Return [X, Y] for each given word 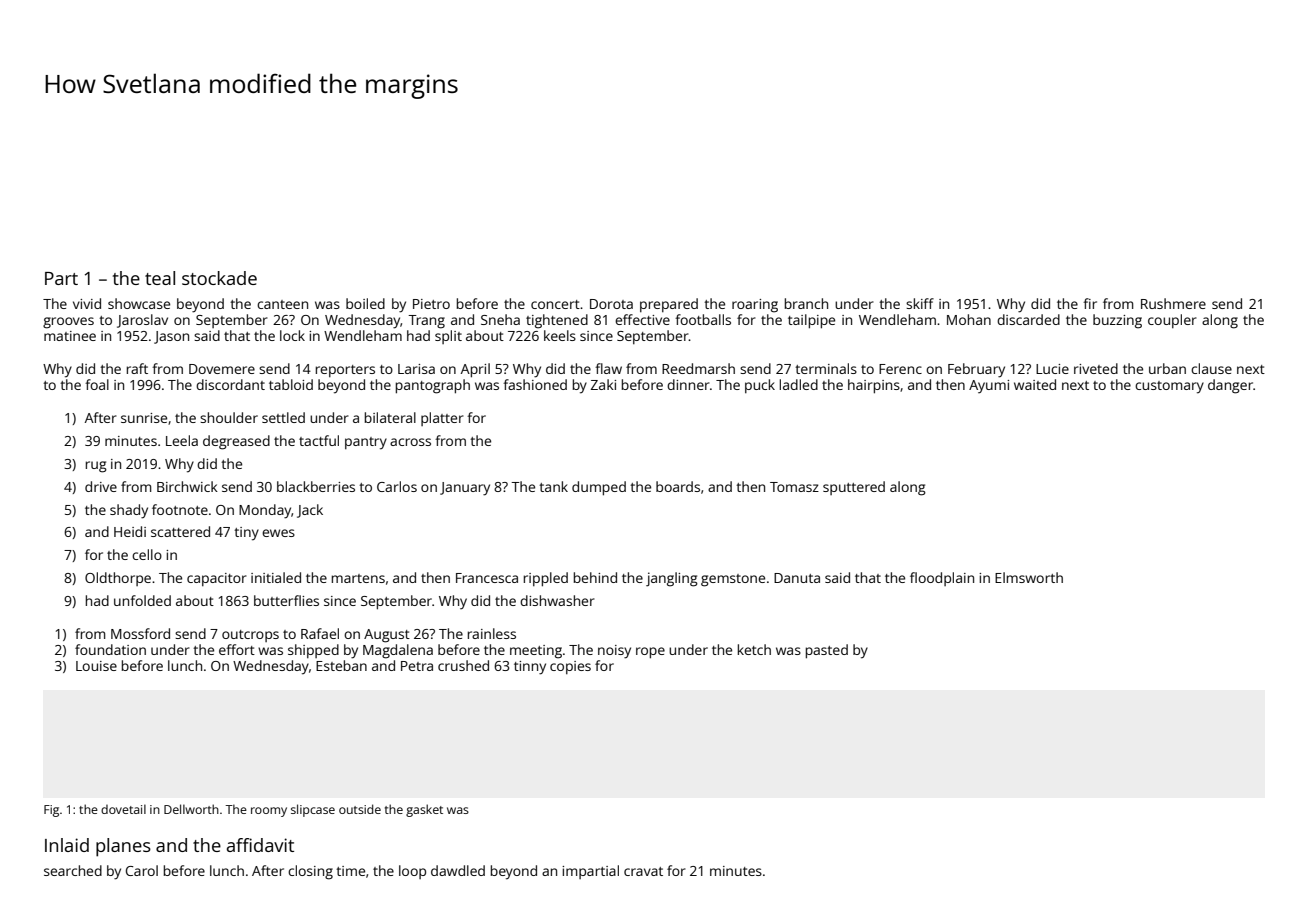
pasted [827, 651]
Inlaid [67, 845]
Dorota [611, 304]
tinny [530, 668]
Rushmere [1173, 303]
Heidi [130, 531]
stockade [219, 278]
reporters [345, 371]
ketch [754, 649]
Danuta [797, 578]
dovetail [123, 809]
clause [1211, 368]
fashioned [535, 384]
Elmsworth [1029, 577]
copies [570, 667]
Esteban [341, 665]
